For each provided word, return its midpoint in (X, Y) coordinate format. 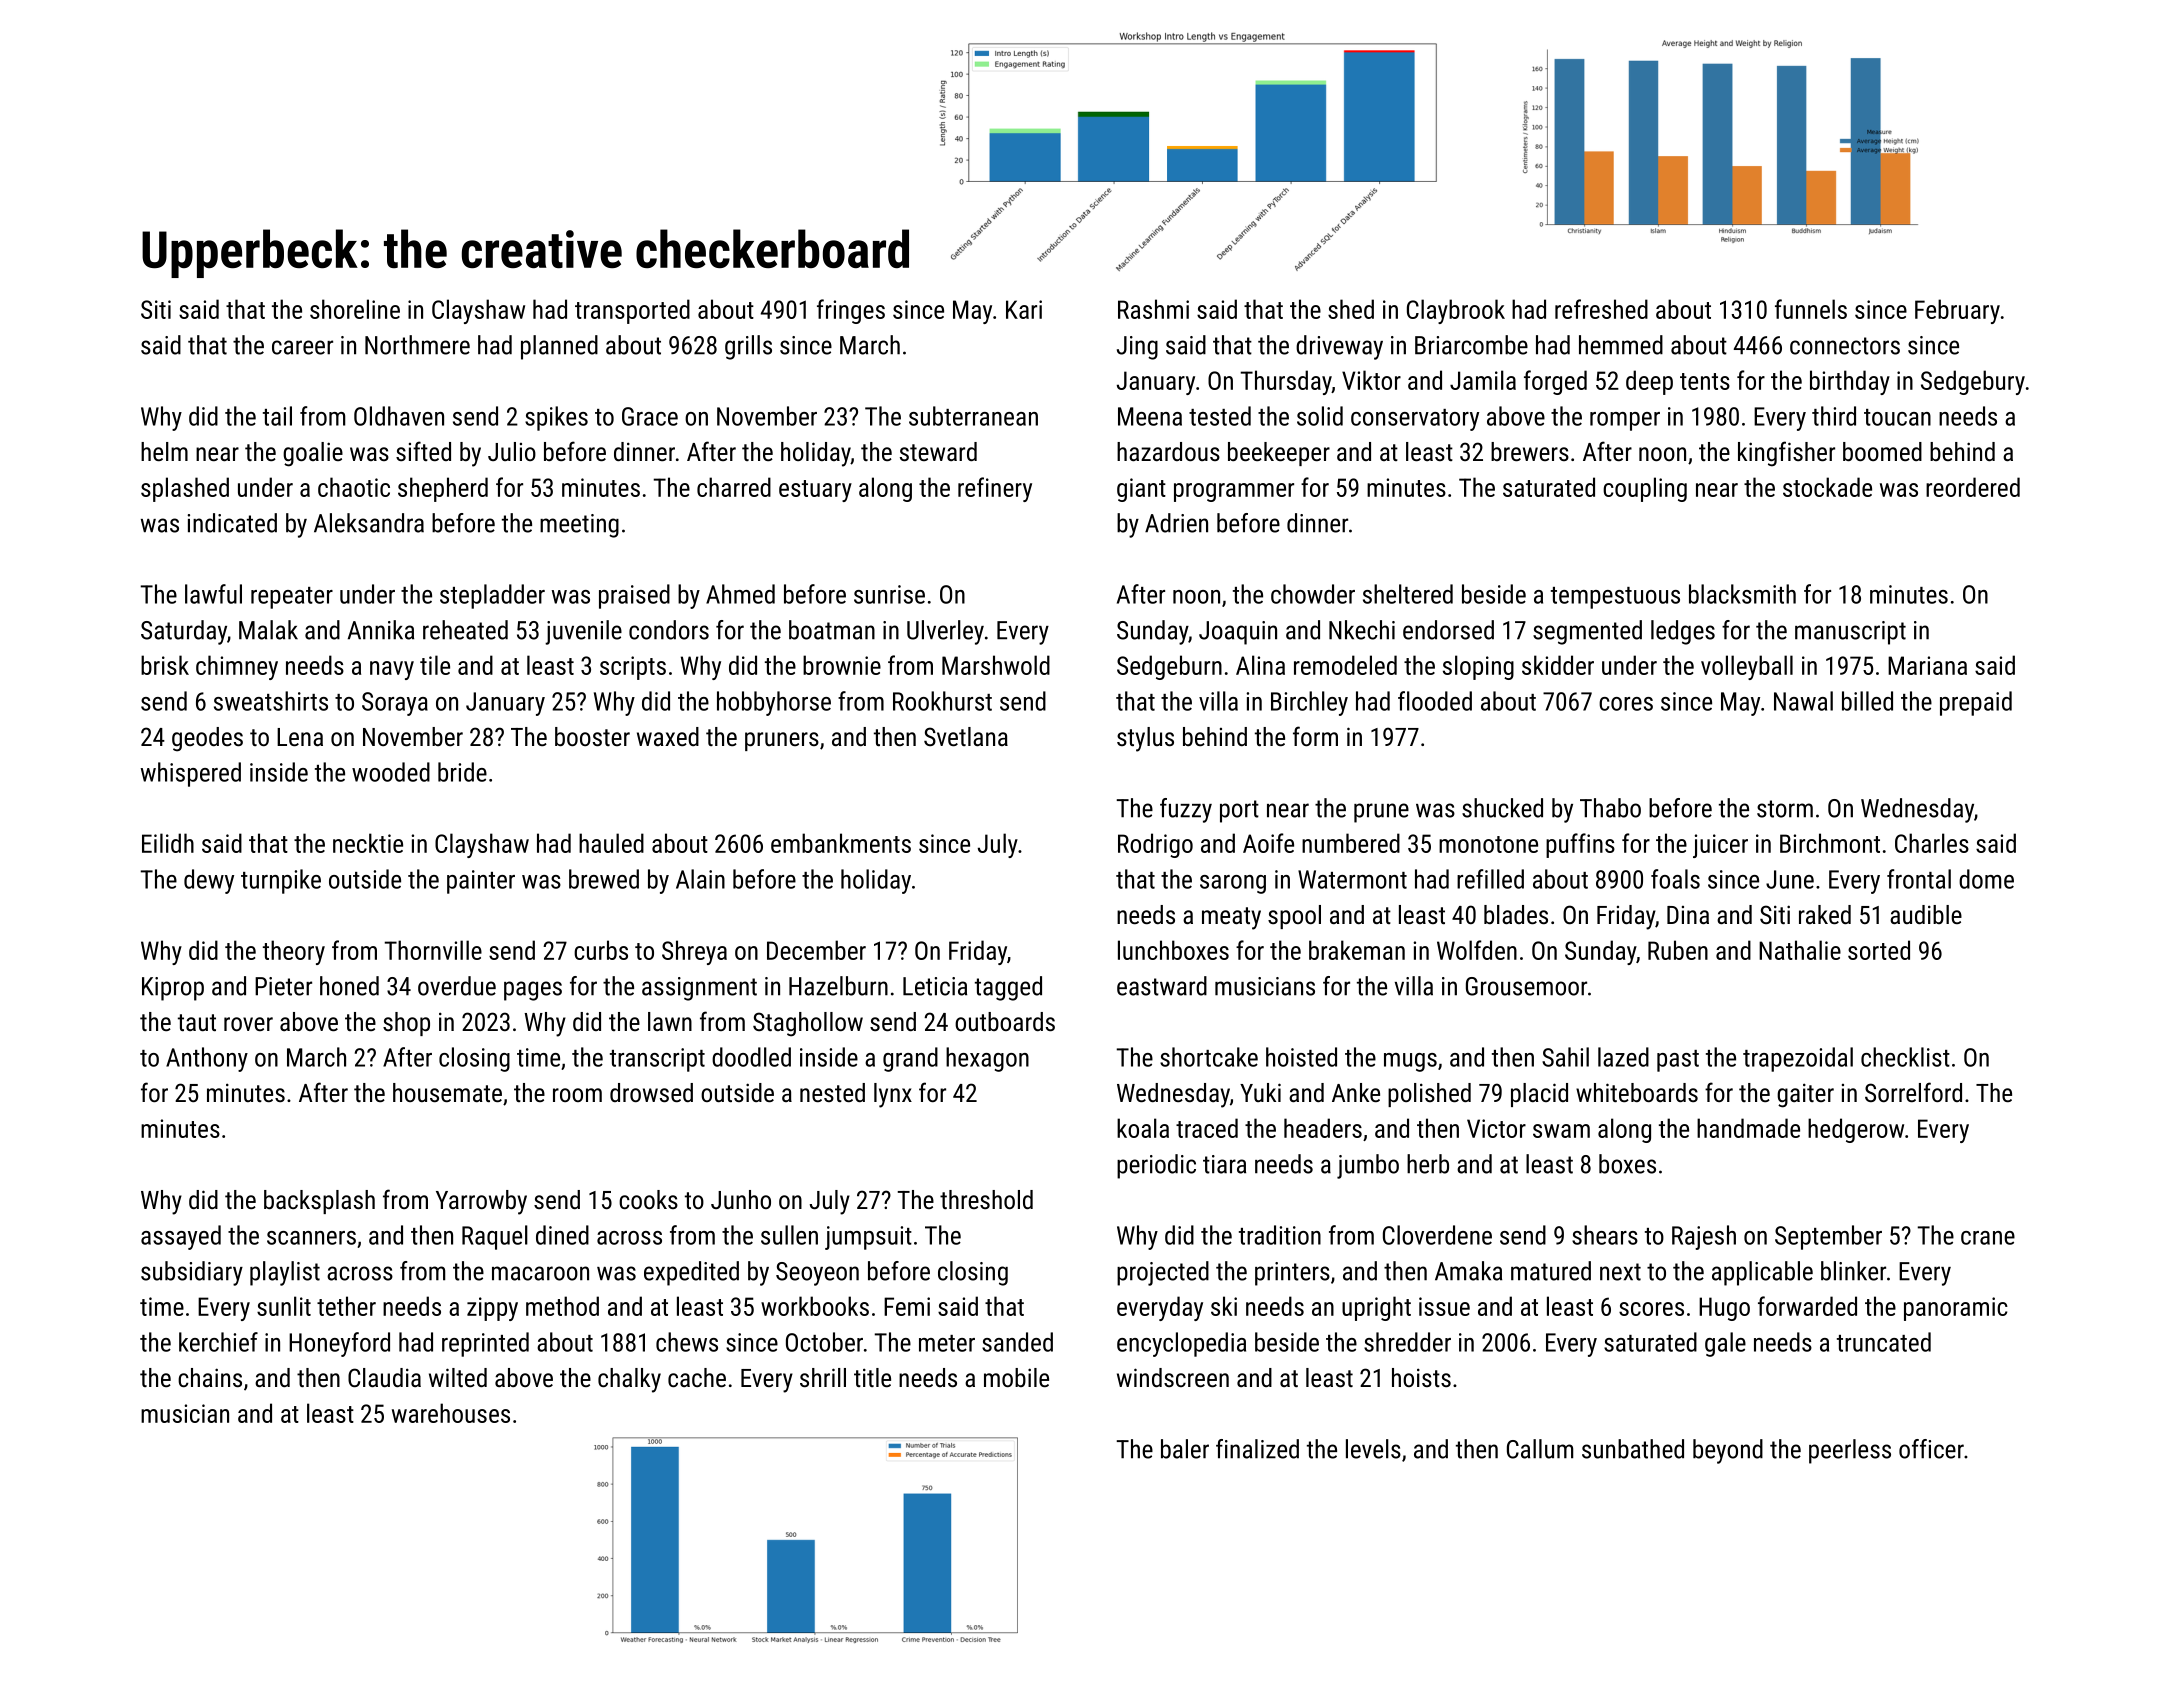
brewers (1530, 451)
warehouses (451, 1413)
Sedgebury (1973, 382)
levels (1373, 1449)
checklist (1905, 1057)
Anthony (207, 1059)
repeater (292, 598)
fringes (851, 311)
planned (559, 347)
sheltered (1408, 594)
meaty (1231, 918)
